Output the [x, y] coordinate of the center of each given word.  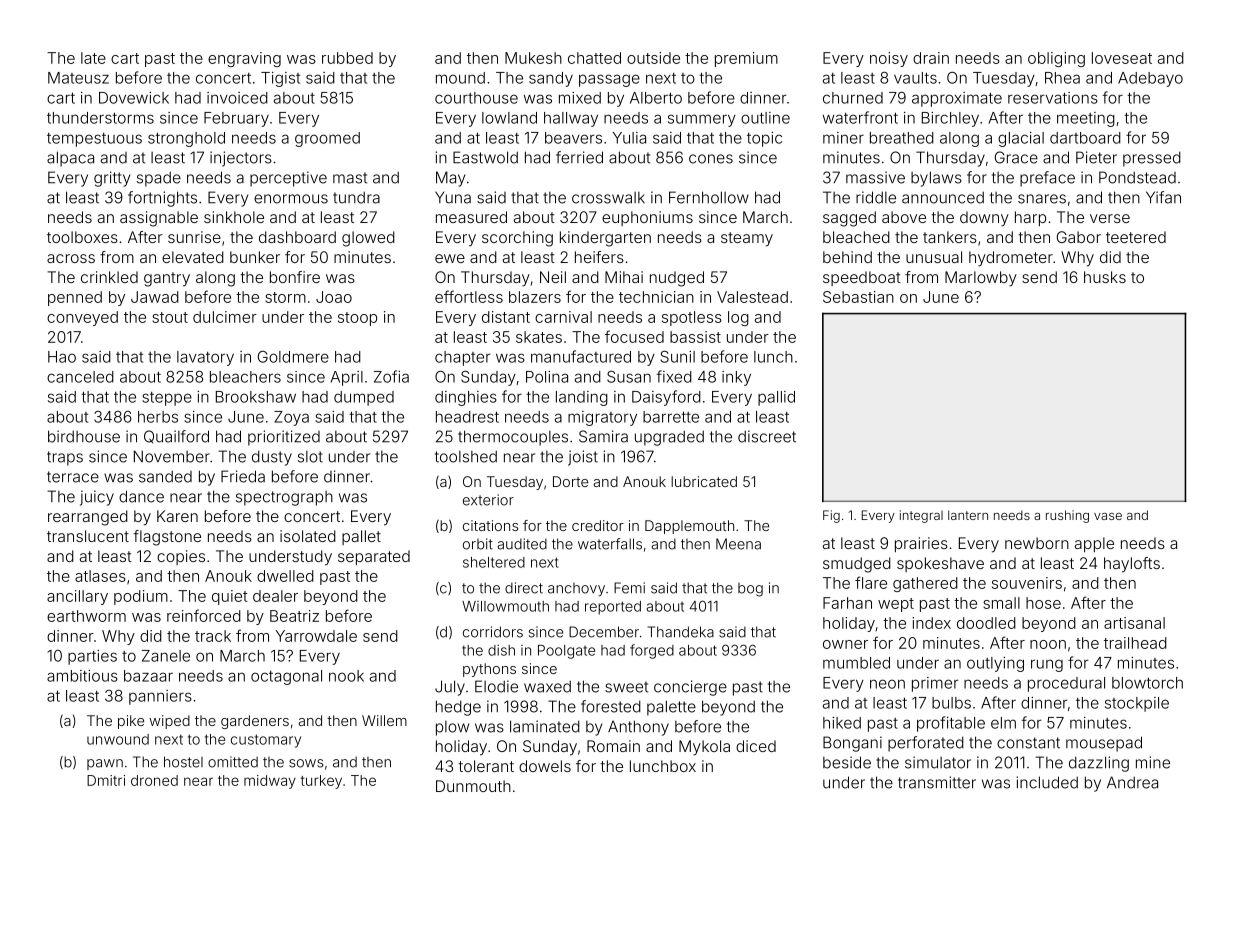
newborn [1037, 543]
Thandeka [681, 632]
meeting [1086, 119]
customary [266, 741]
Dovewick [134, 98]
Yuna [453, 197]
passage [609, 80]
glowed [368, 239]
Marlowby [981, 279]
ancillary [77, 597]
